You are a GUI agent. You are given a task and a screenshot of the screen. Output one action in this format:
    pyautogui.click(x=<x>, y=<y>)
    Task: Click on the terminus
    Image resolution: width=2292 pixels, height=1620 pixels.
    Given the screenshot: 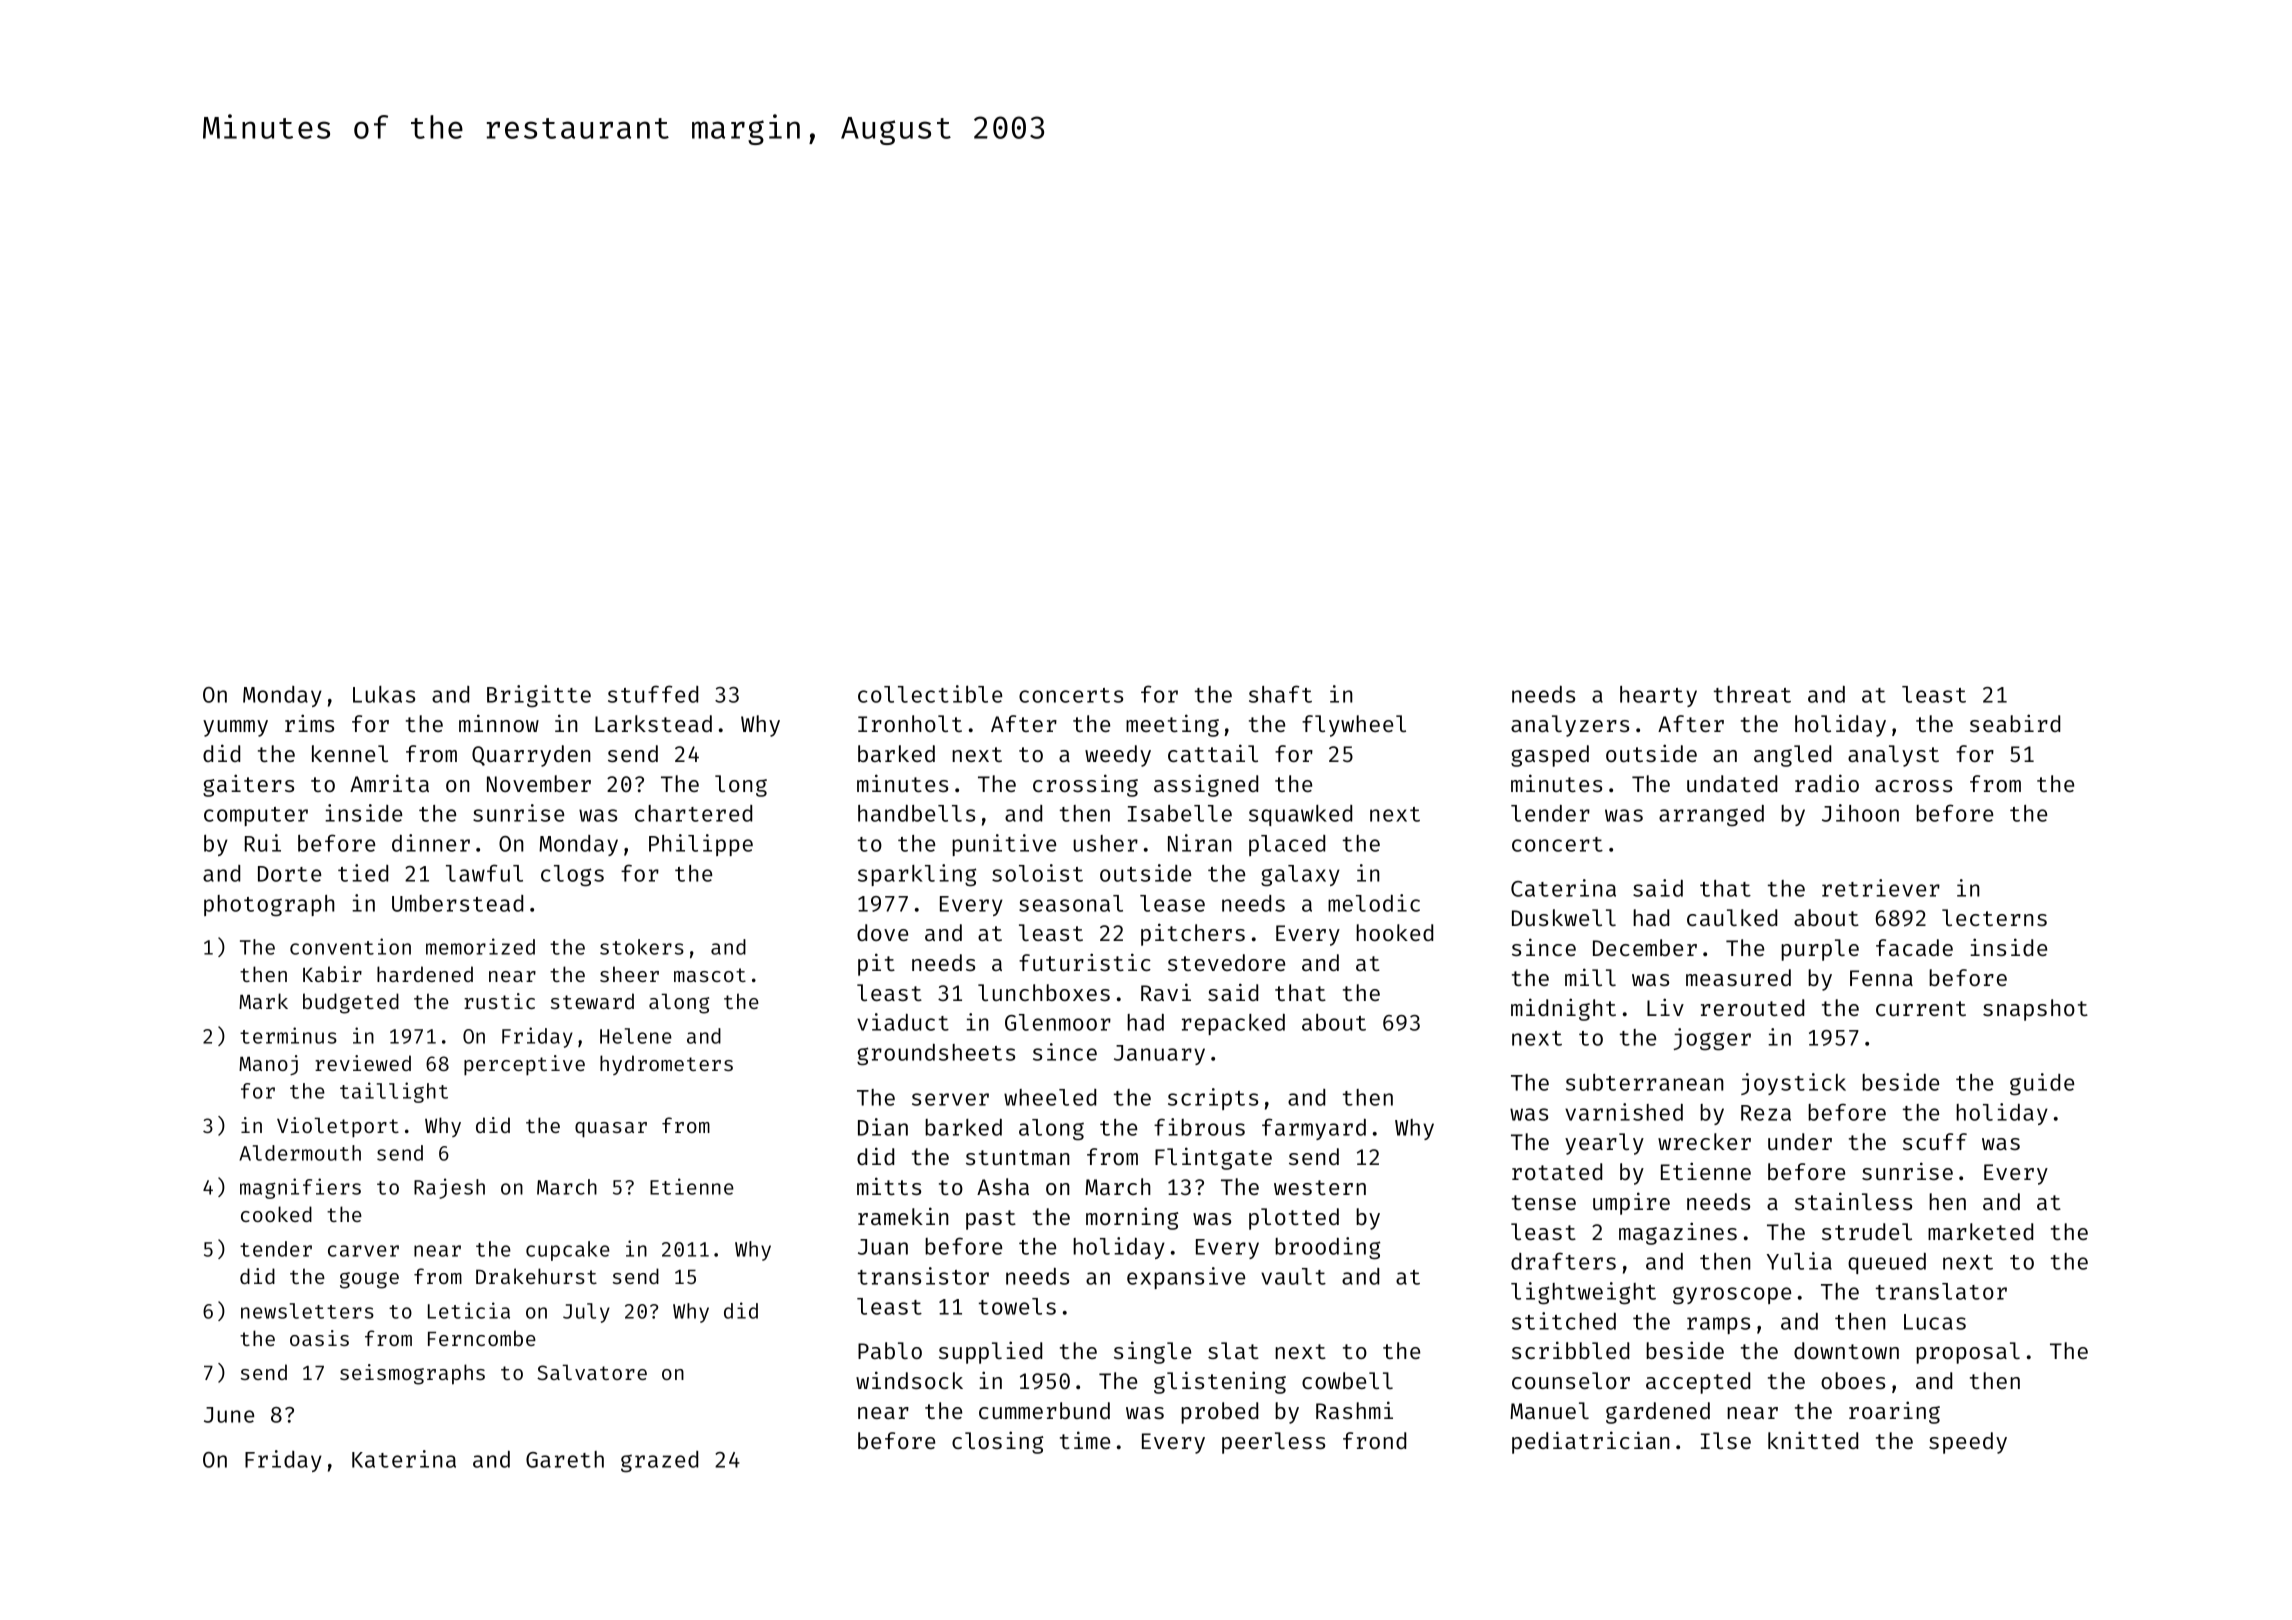 What is the action you would take?
    pyautogui.click(x=288, y=1035)
